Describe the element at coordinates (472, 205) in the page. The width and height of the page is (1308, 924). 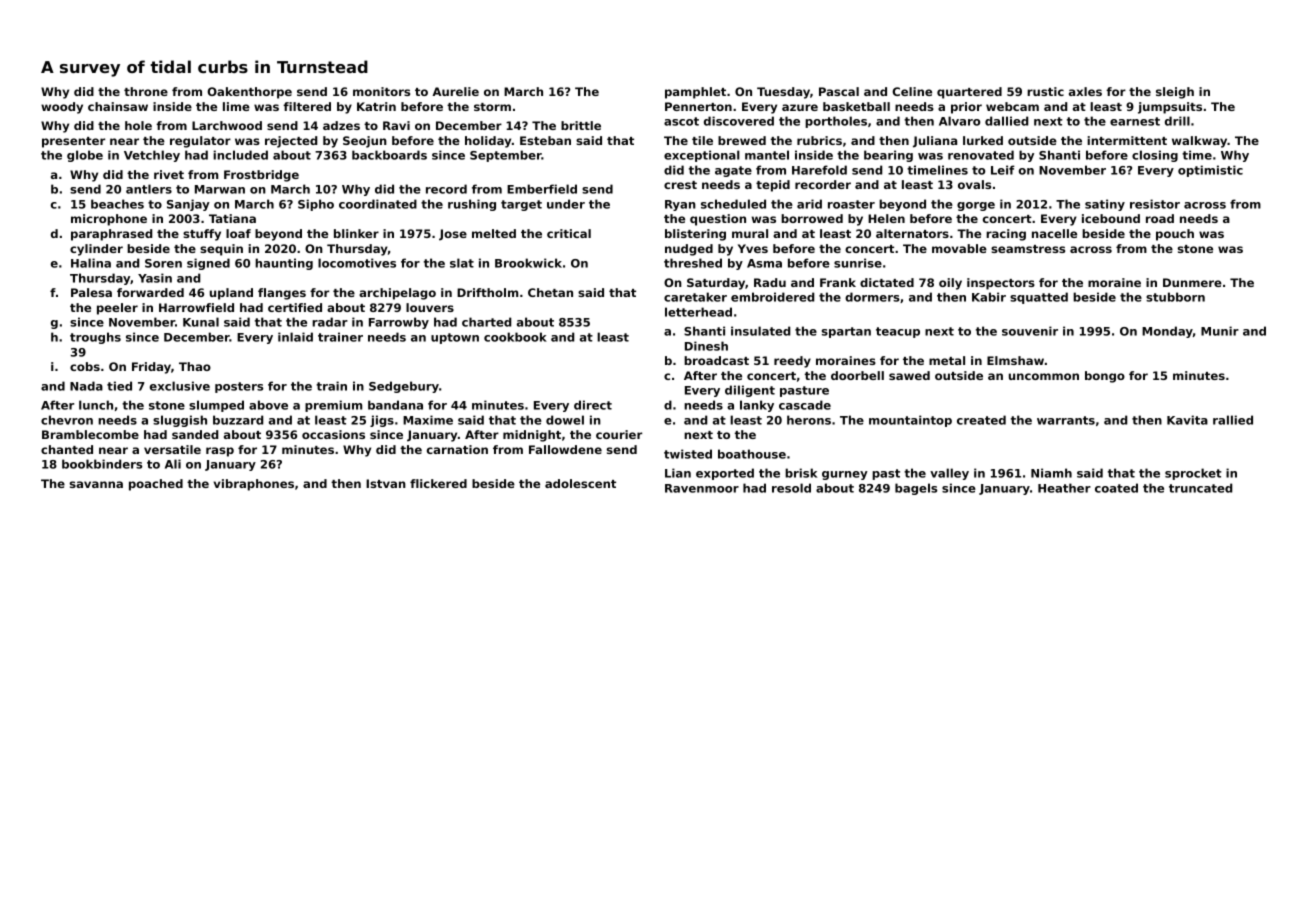
I see `rushing` at that location.
